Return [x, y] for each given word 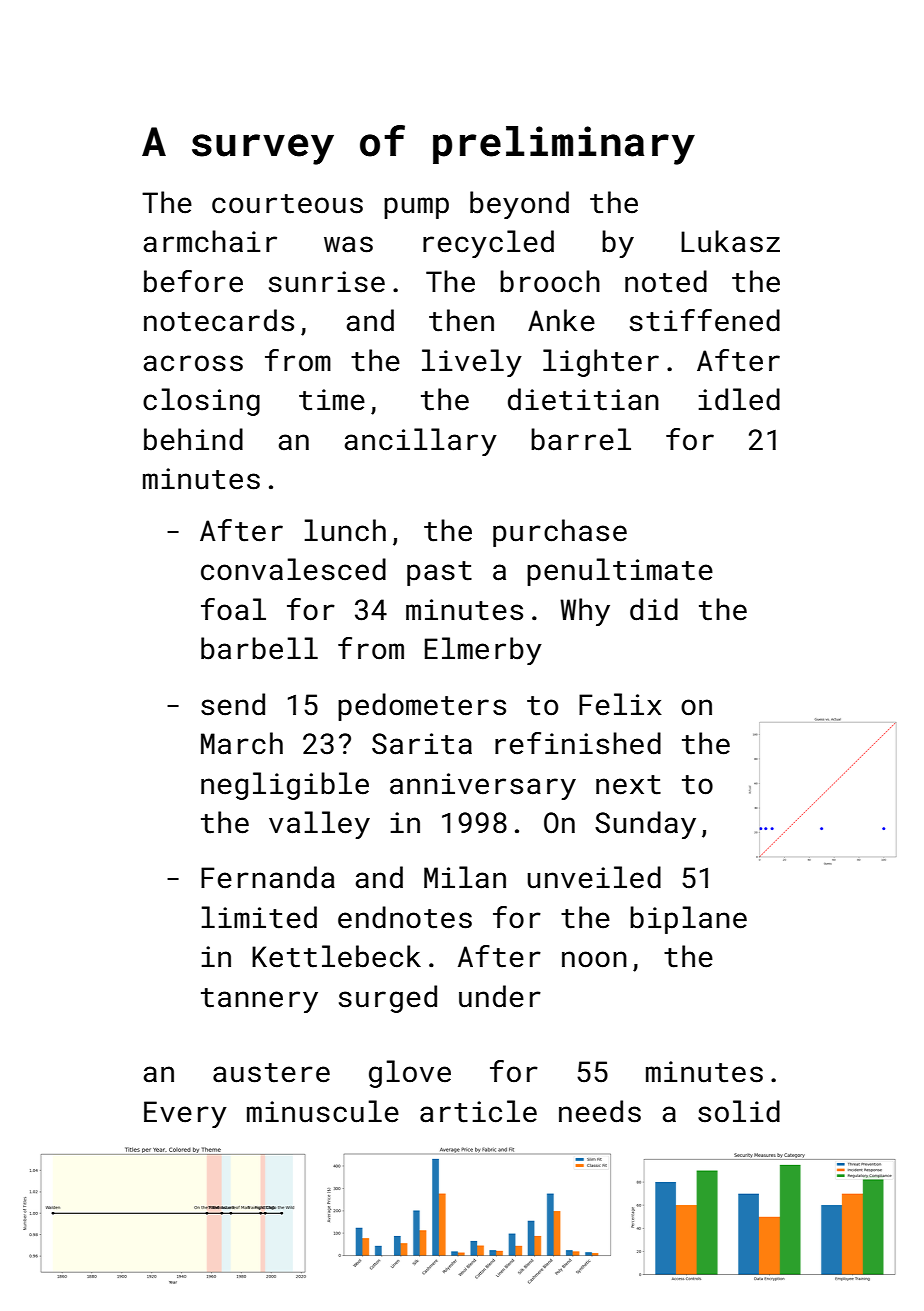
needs [600, 1111]
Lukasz [730, 241]
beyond [519, 205]
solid [739, 1111]
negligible [285, 786]
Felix [620, 704]
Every [185, 1114]
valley [319, 825]
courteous [287, 204]
